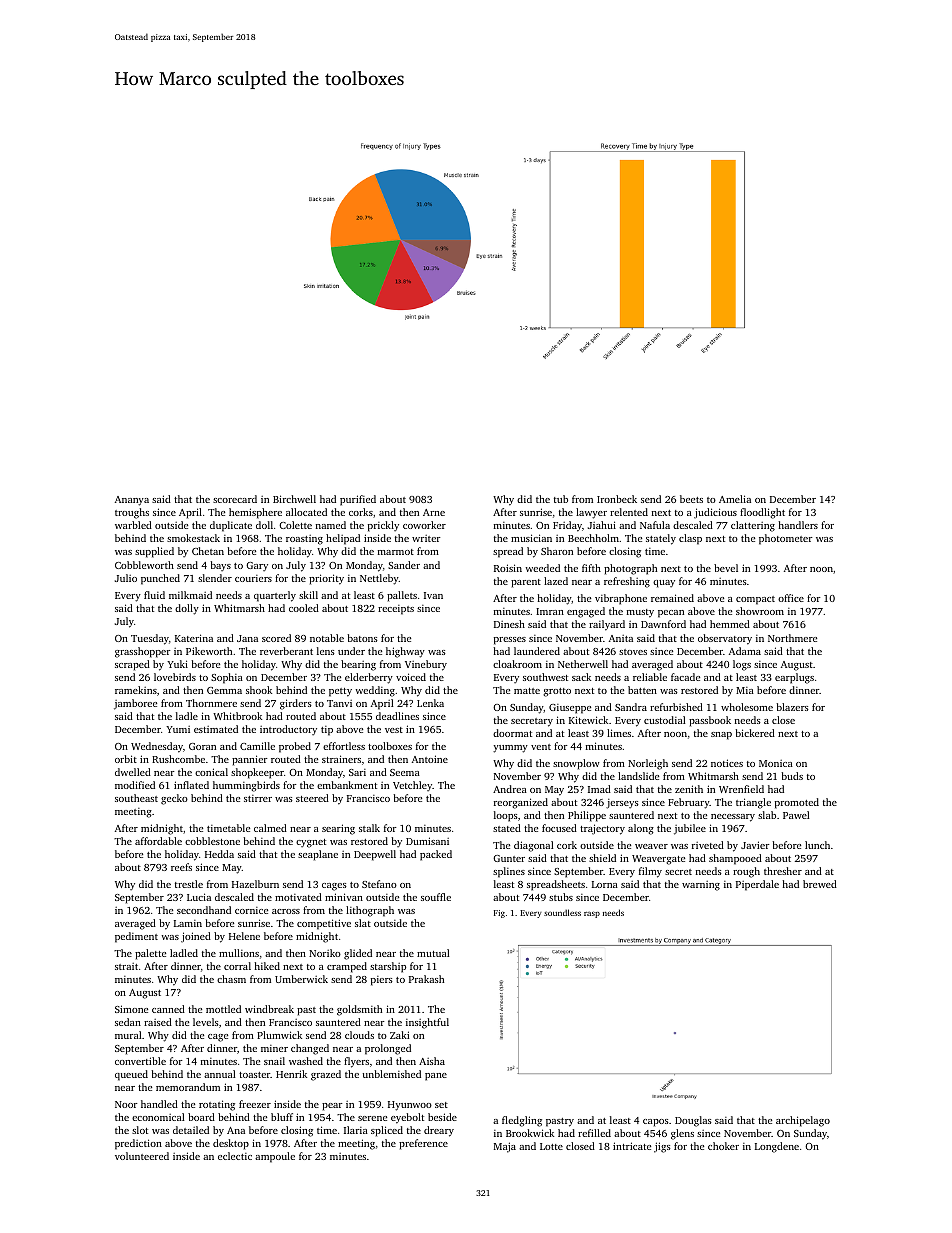 The image size is (952, 1233). Describe the element at coordinates (358, 500) in the page. I see `purified` at that location.
